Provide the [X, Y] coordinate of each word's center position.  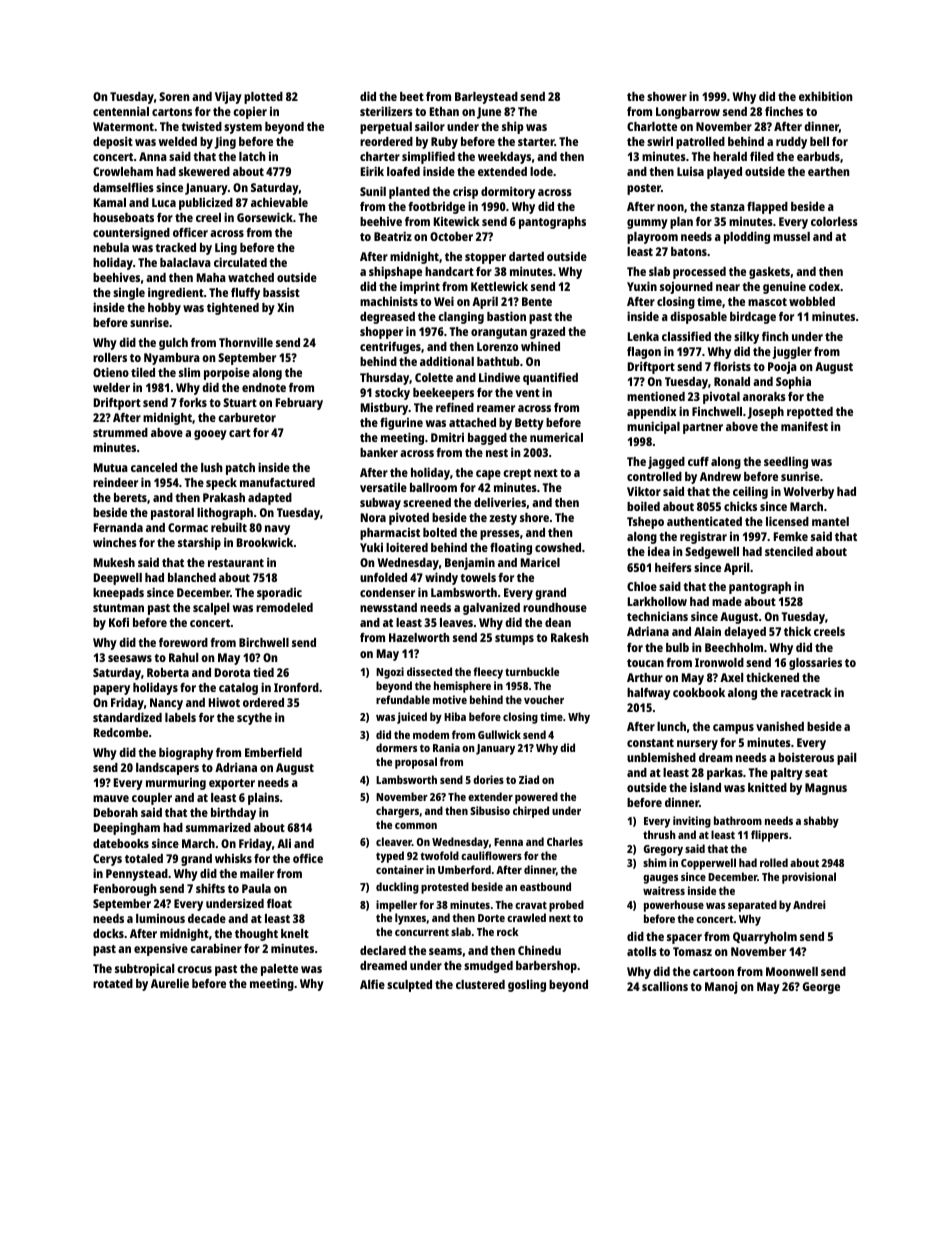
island [705, 787]
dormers [396, 747]
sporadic [279, 594]
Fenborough [125, 890]
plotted [263, 98]
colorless [834, 221]
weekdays [504, 158]
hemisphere [462, 687]
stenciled [789, 551]
